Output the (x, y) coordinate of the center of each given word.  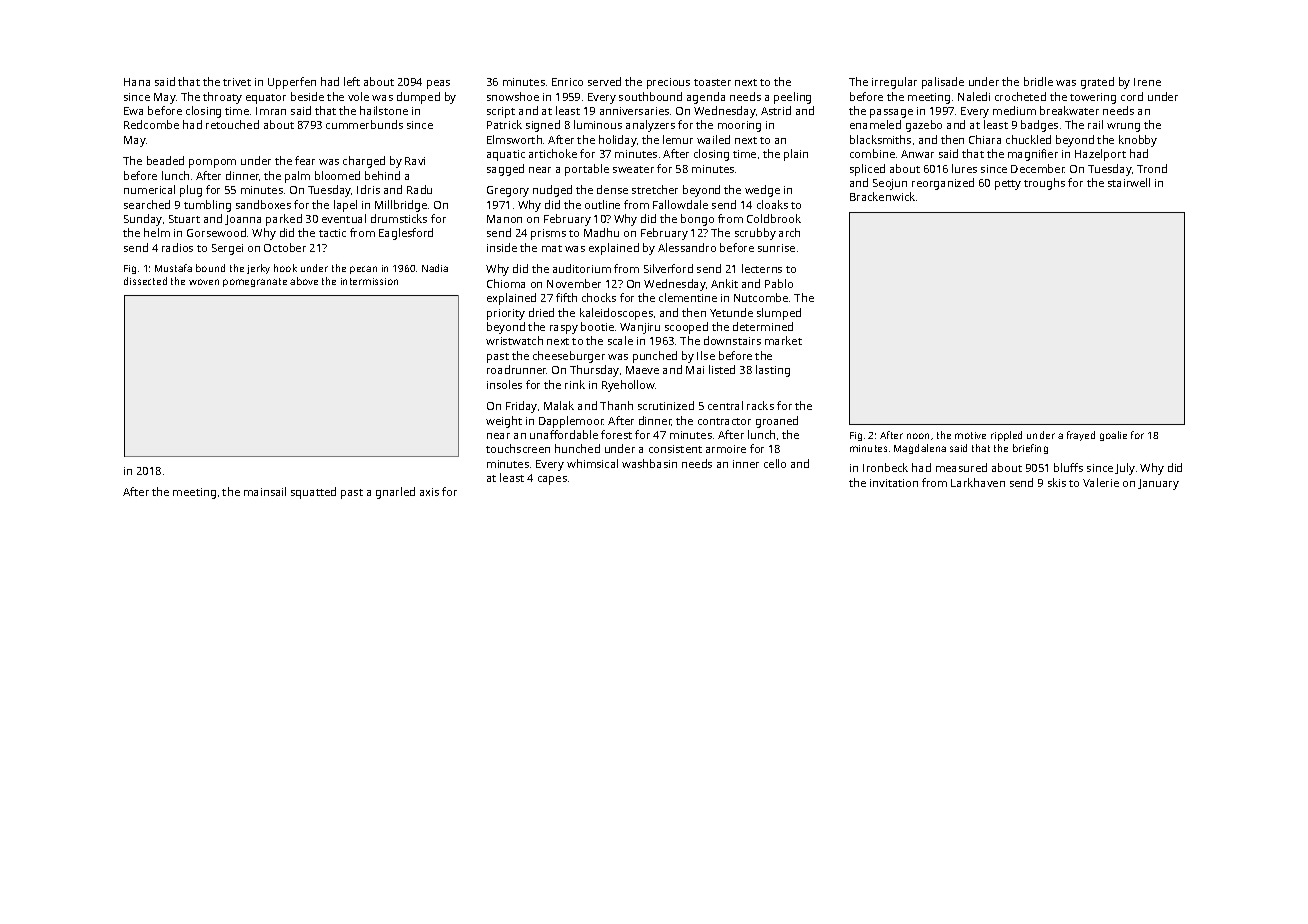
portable (587, 170)
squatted (313, 493)
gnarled (395, 493)
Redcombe (151, 124)
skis (1057, 482)
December (1038, 168)
